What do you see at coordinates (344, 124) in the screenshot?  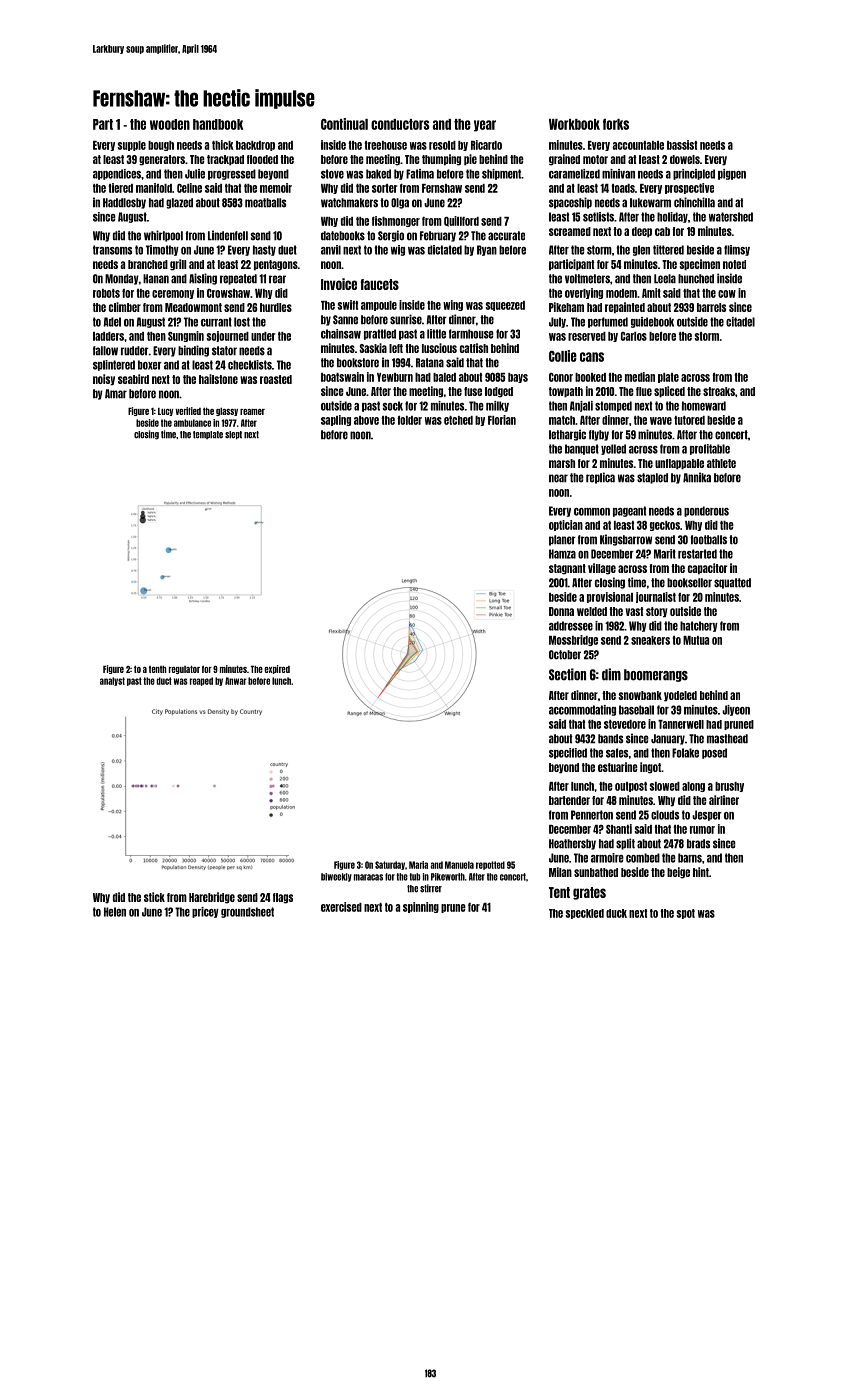 I see `Continual` at bounding box center [344, 124].
